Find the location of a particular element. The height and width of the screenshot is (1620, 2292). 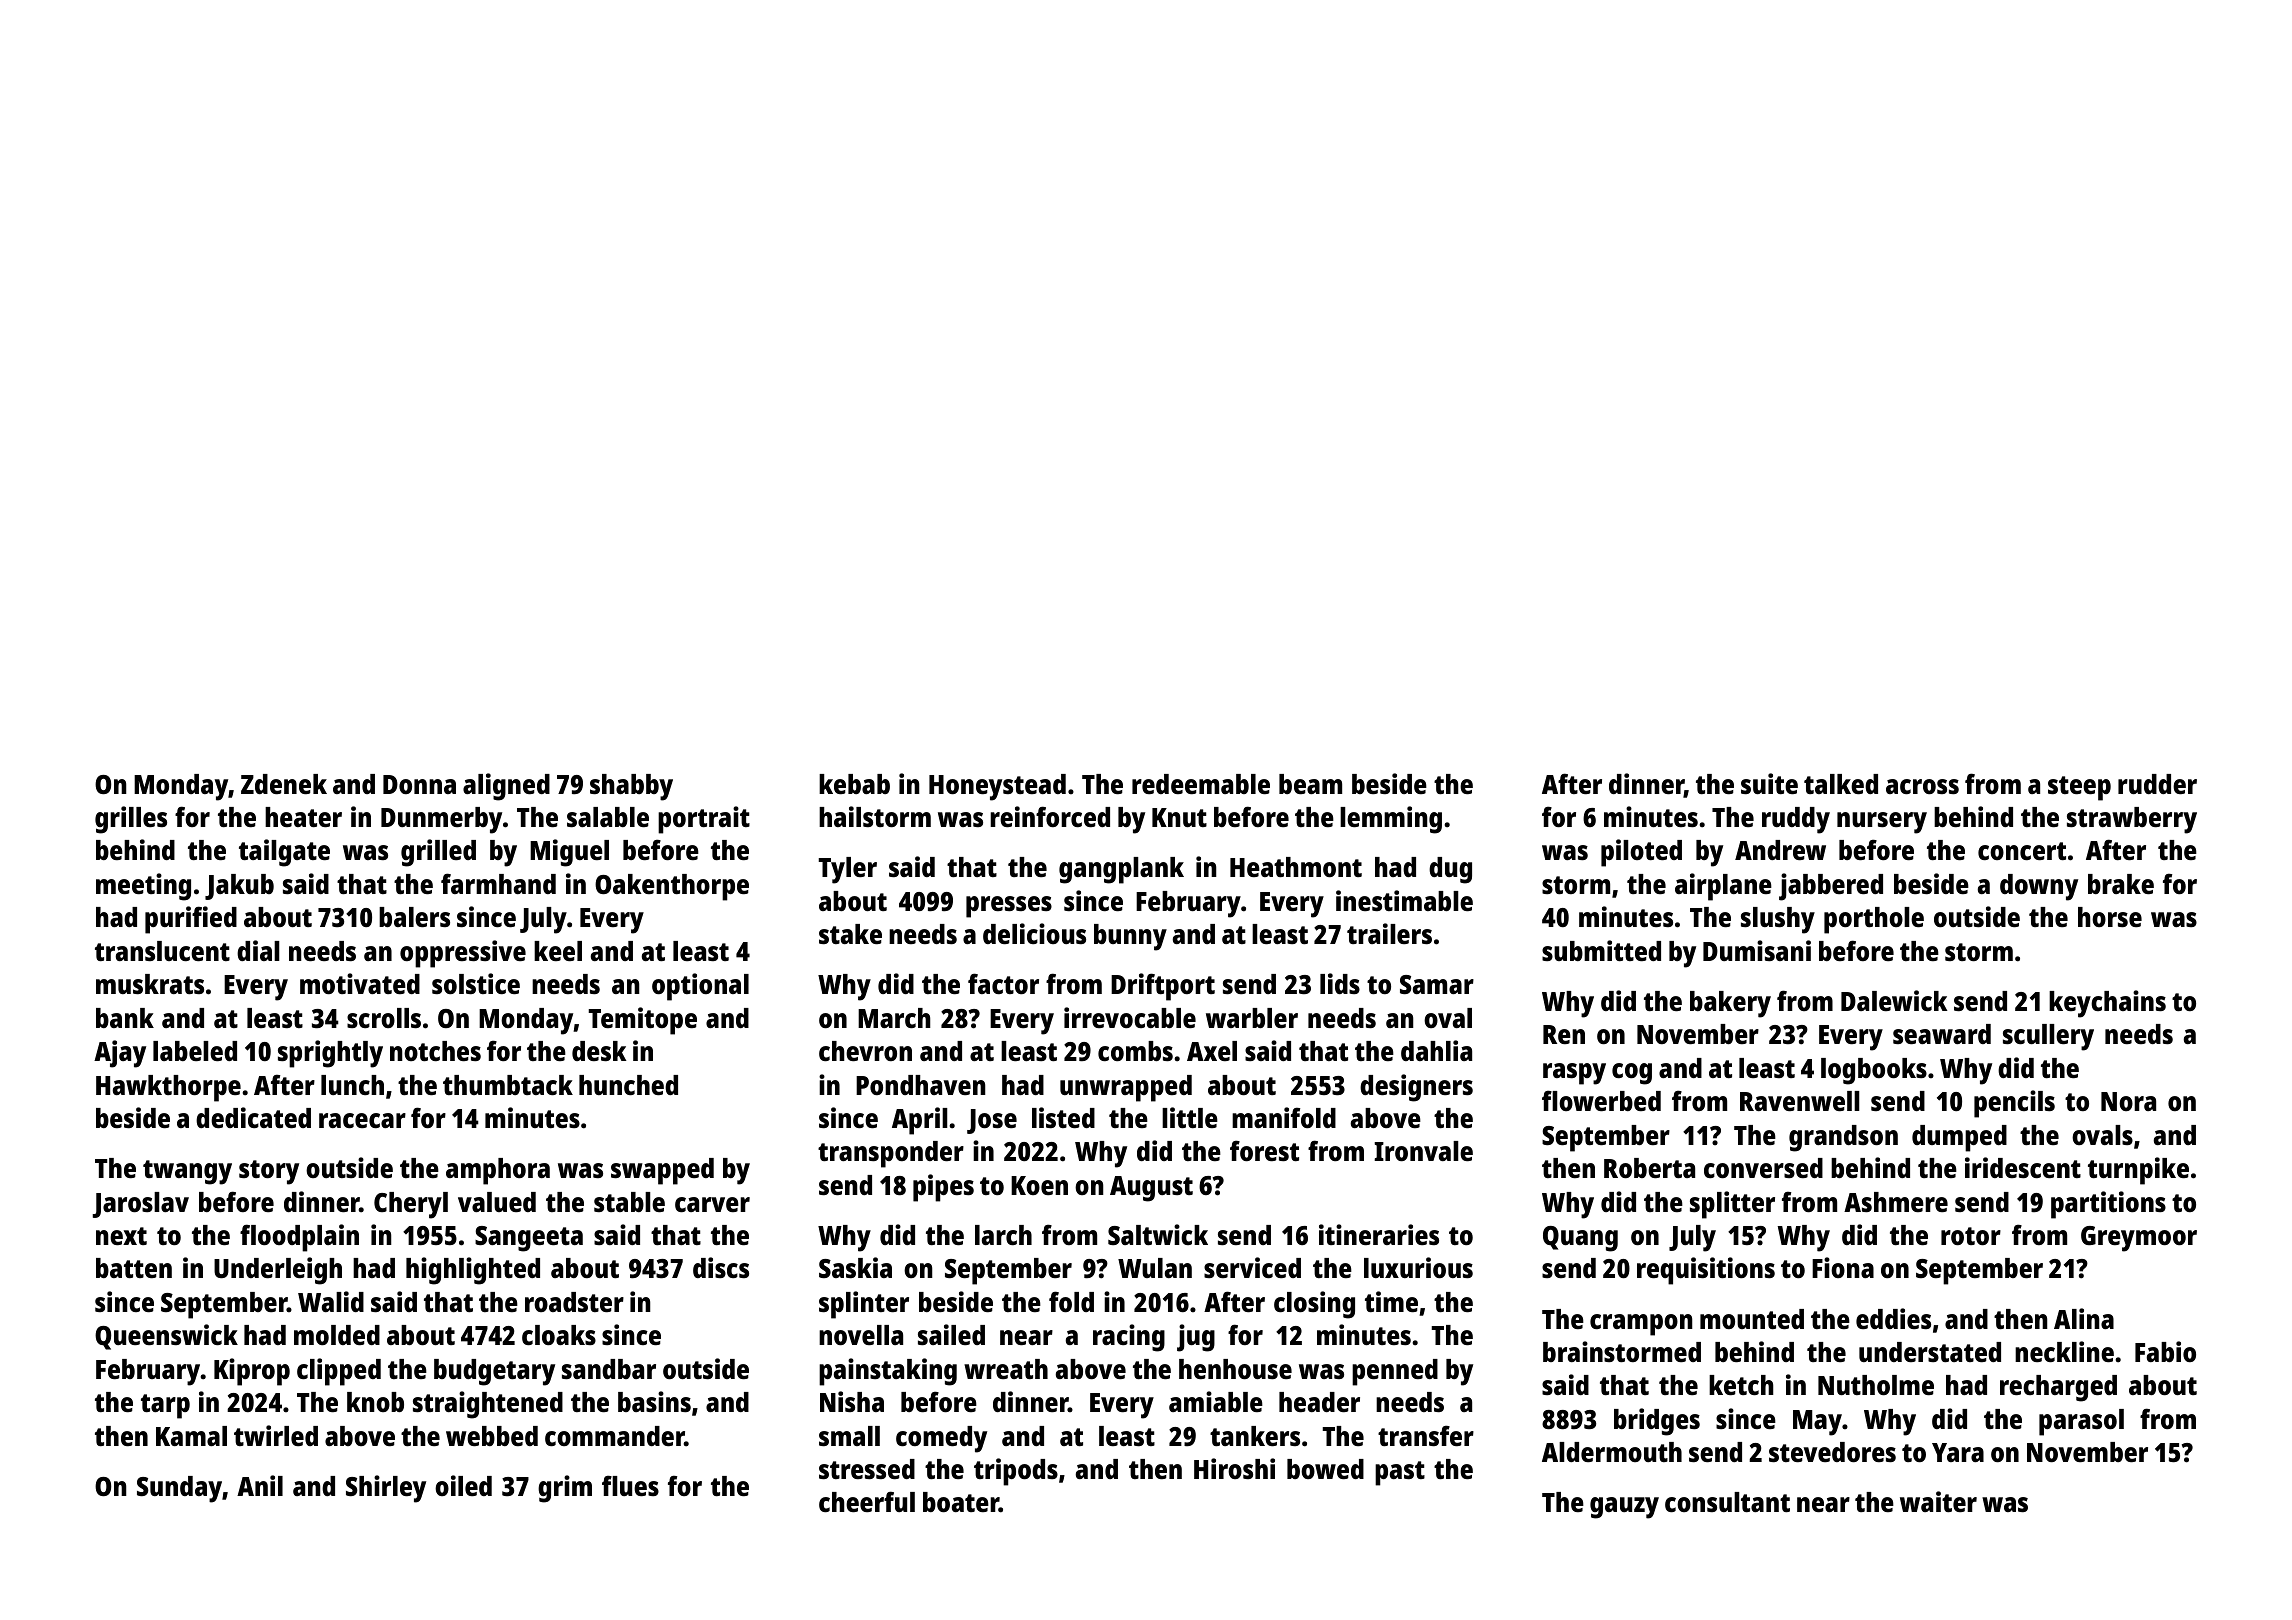

gauzy is located at coordinates (1624, 1508).
